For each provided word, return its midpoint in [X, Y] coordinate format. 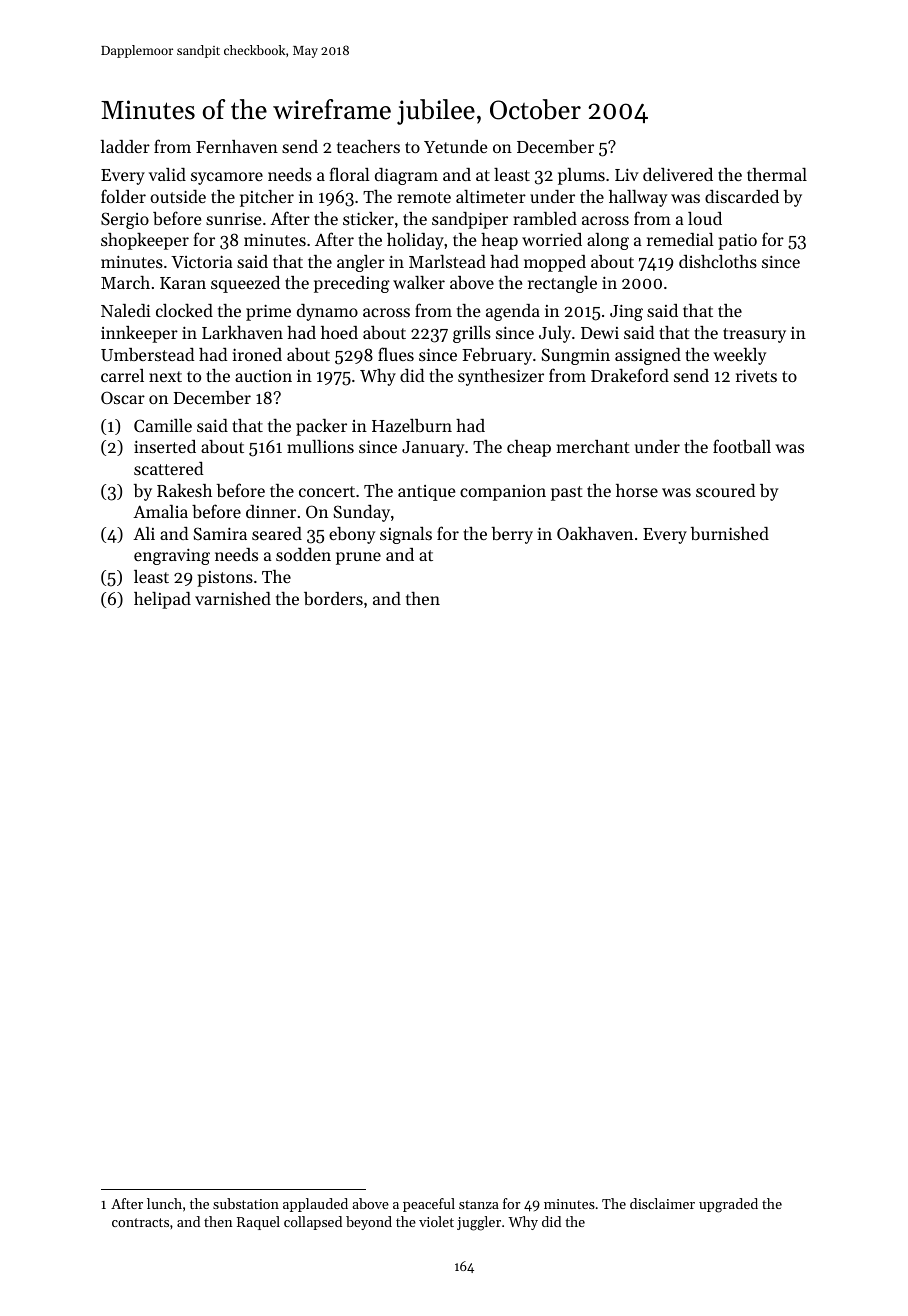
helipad [162, 600]
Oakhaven [595, 533]
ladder [125, 146]
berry [512, 535]
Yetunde [455, 146]
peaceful [429, 1205]
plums [581, 176]
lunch [164, 1203]
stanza [479, 1204]
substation [246, 1203]
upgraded [728, 1205]
